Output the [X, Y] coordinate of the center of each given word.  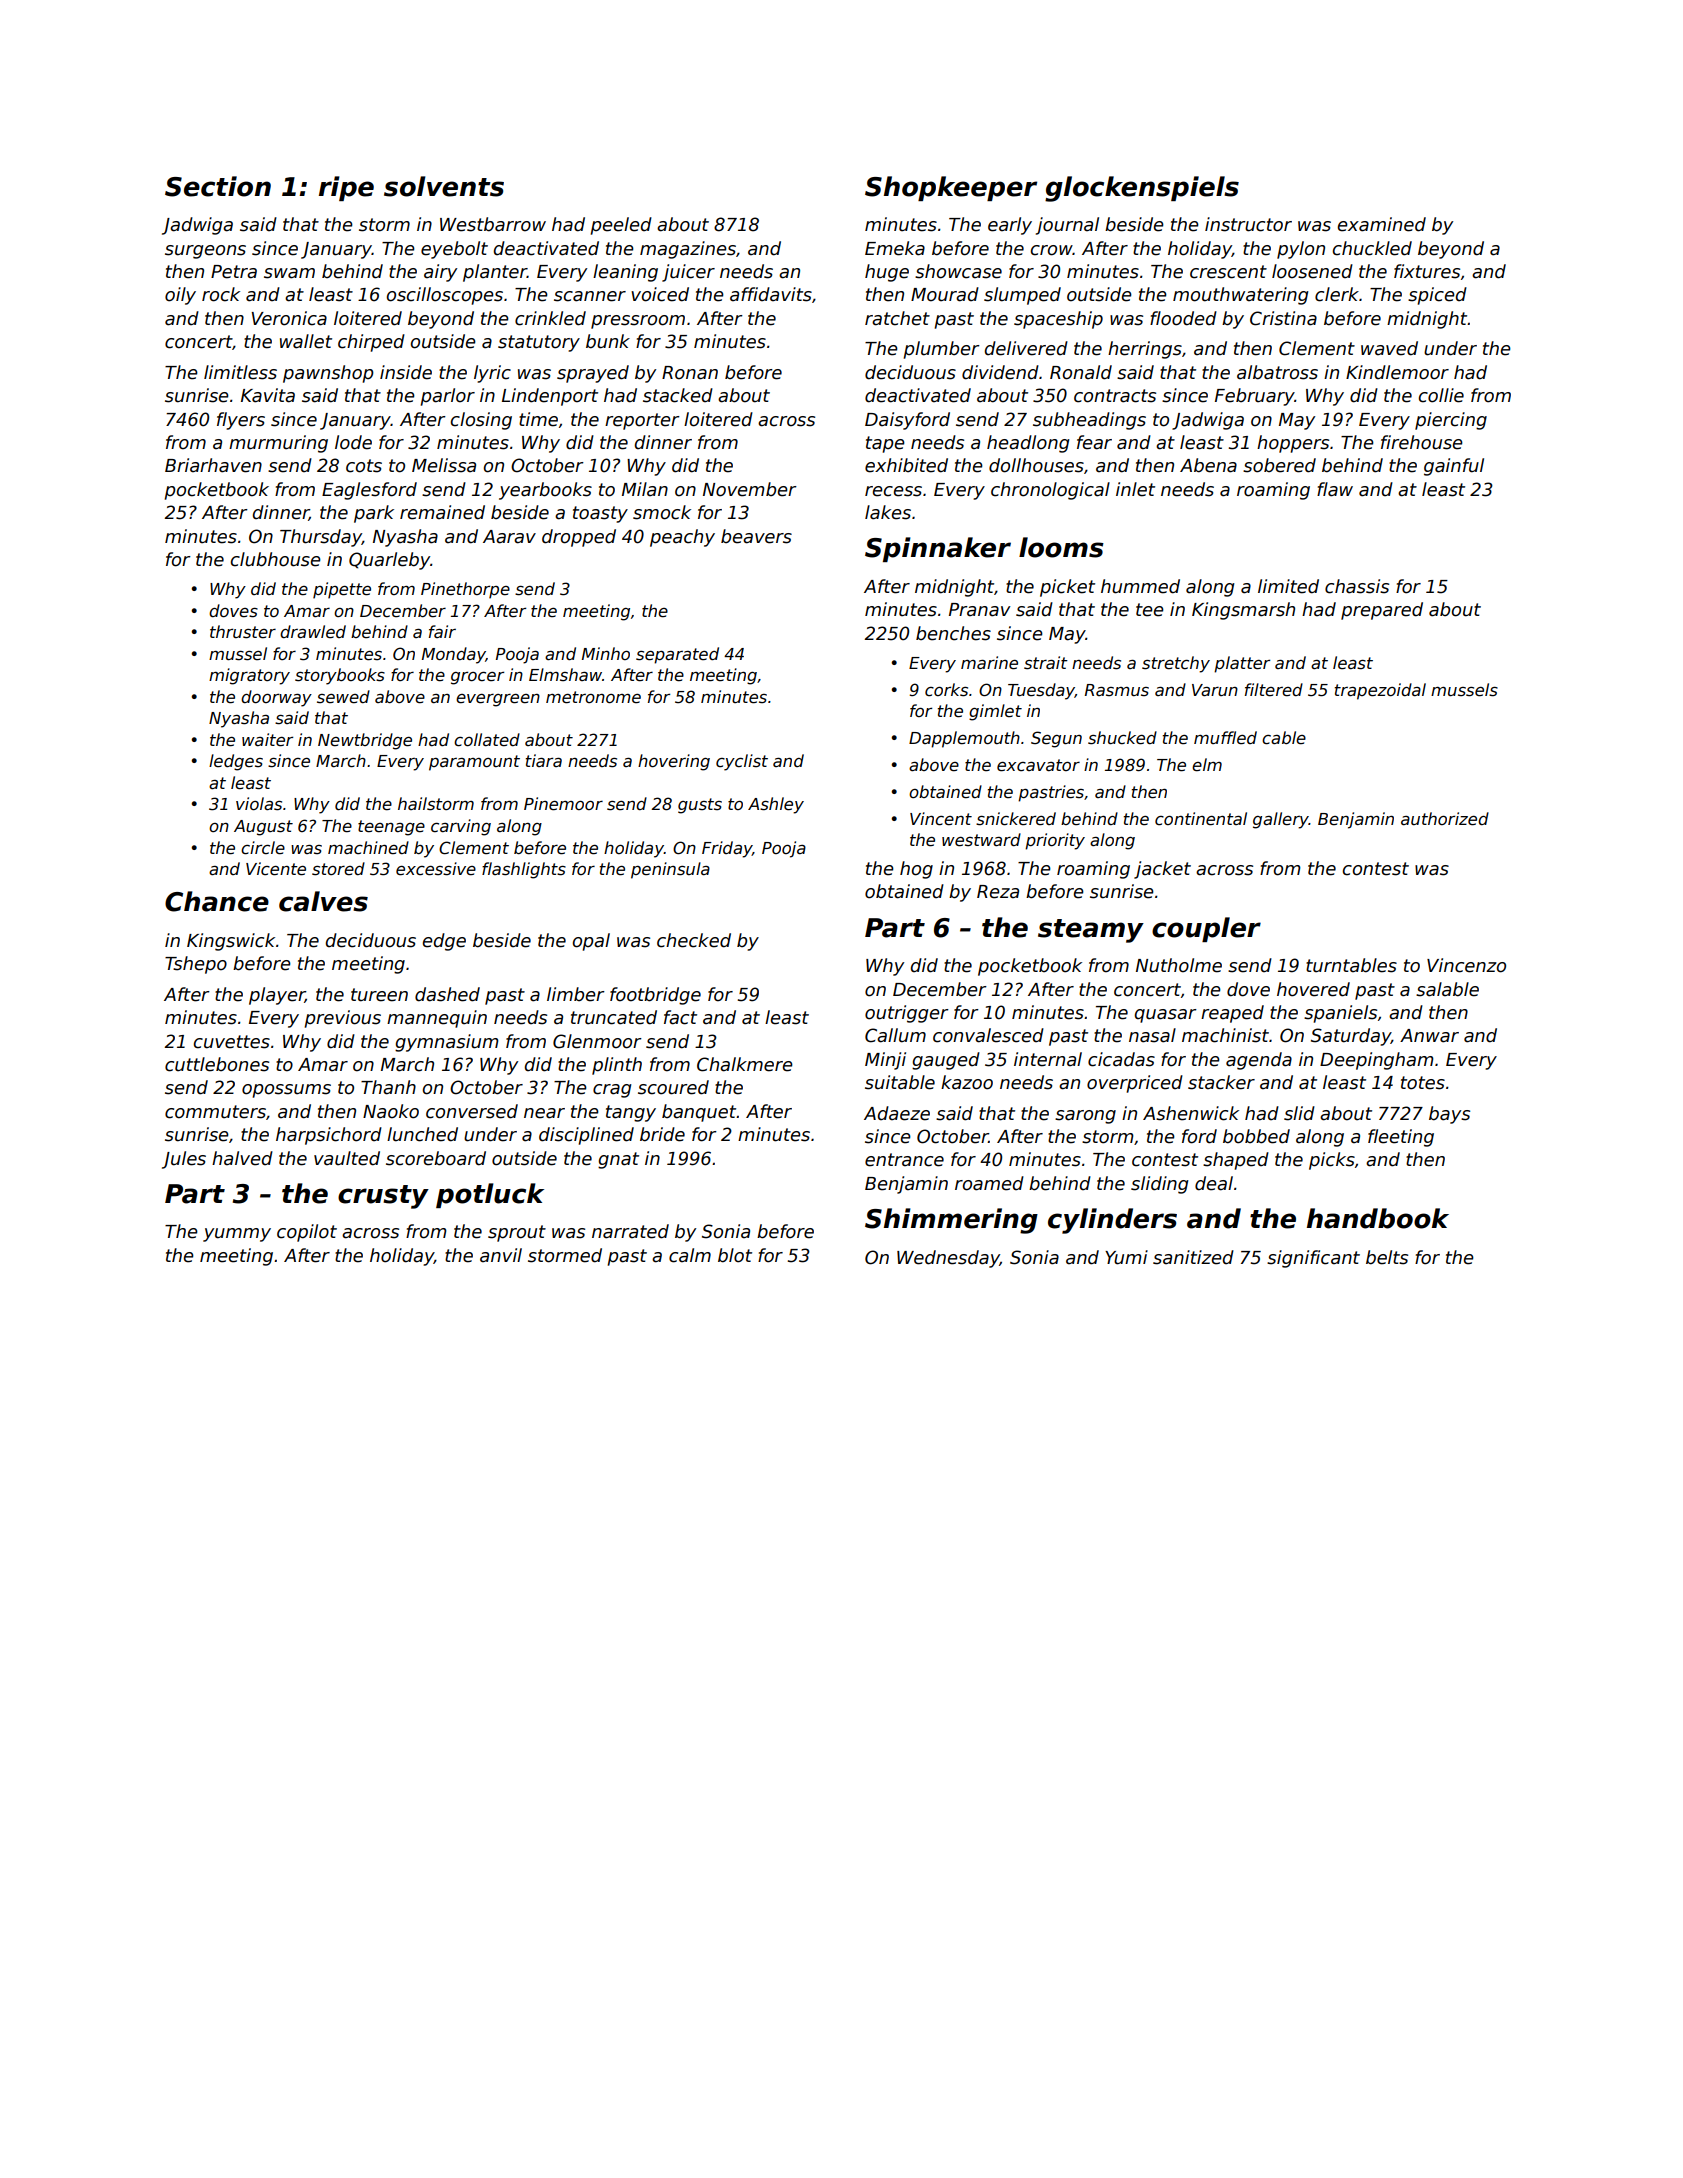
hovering [674, 762]
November [750, 489]
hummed [1140, 586]
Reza [998, 892]
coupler [1206, 929]
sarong [1085, 1117]
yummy [237, 1235]
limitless [240, 372]
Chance [217, 901]
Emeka [895, 248]
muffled [1225, 737]
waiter [267, 740]
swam [289, 273]
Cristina [1283, 318]
